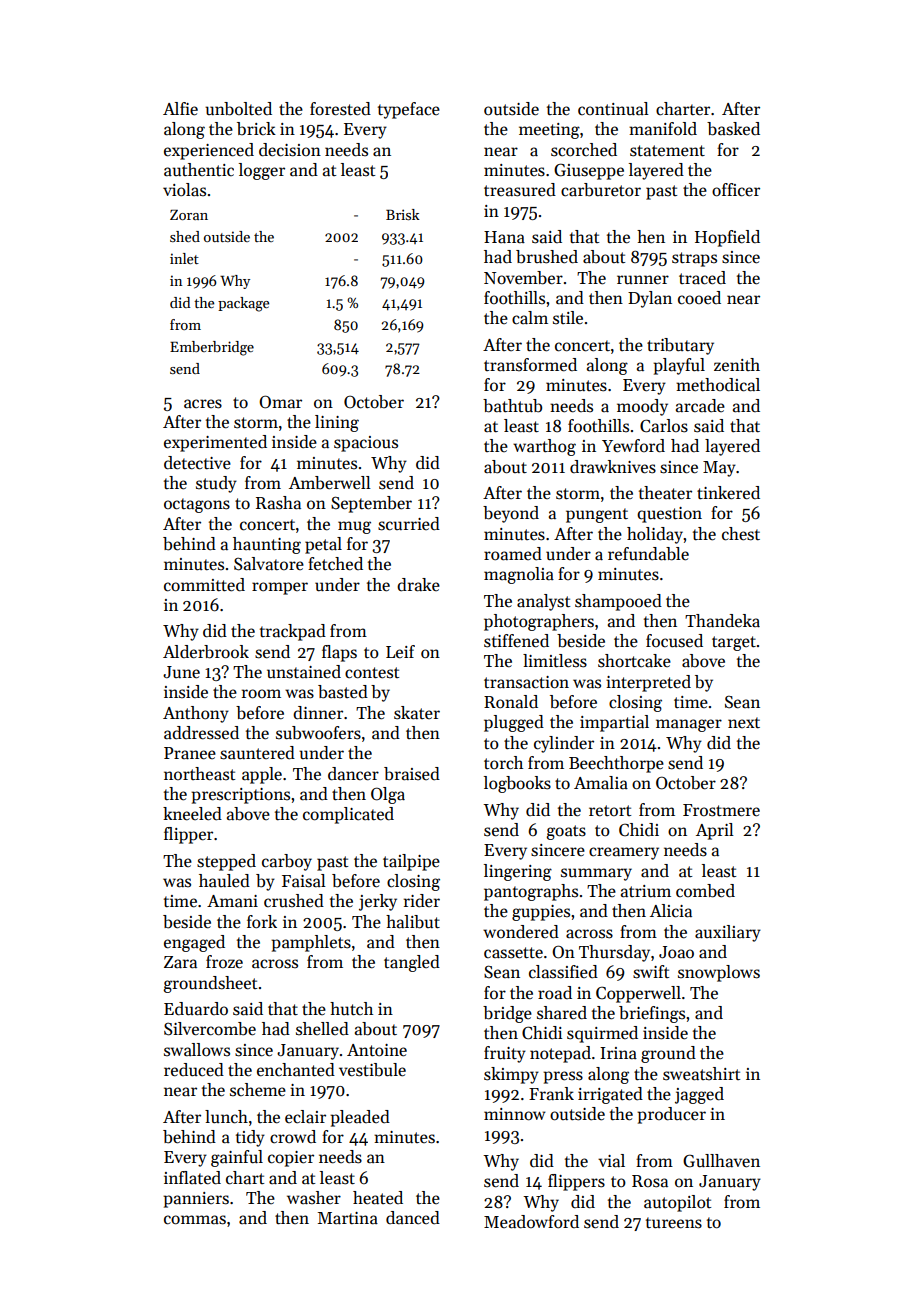  I want to click on manager, so click(689, 725).
